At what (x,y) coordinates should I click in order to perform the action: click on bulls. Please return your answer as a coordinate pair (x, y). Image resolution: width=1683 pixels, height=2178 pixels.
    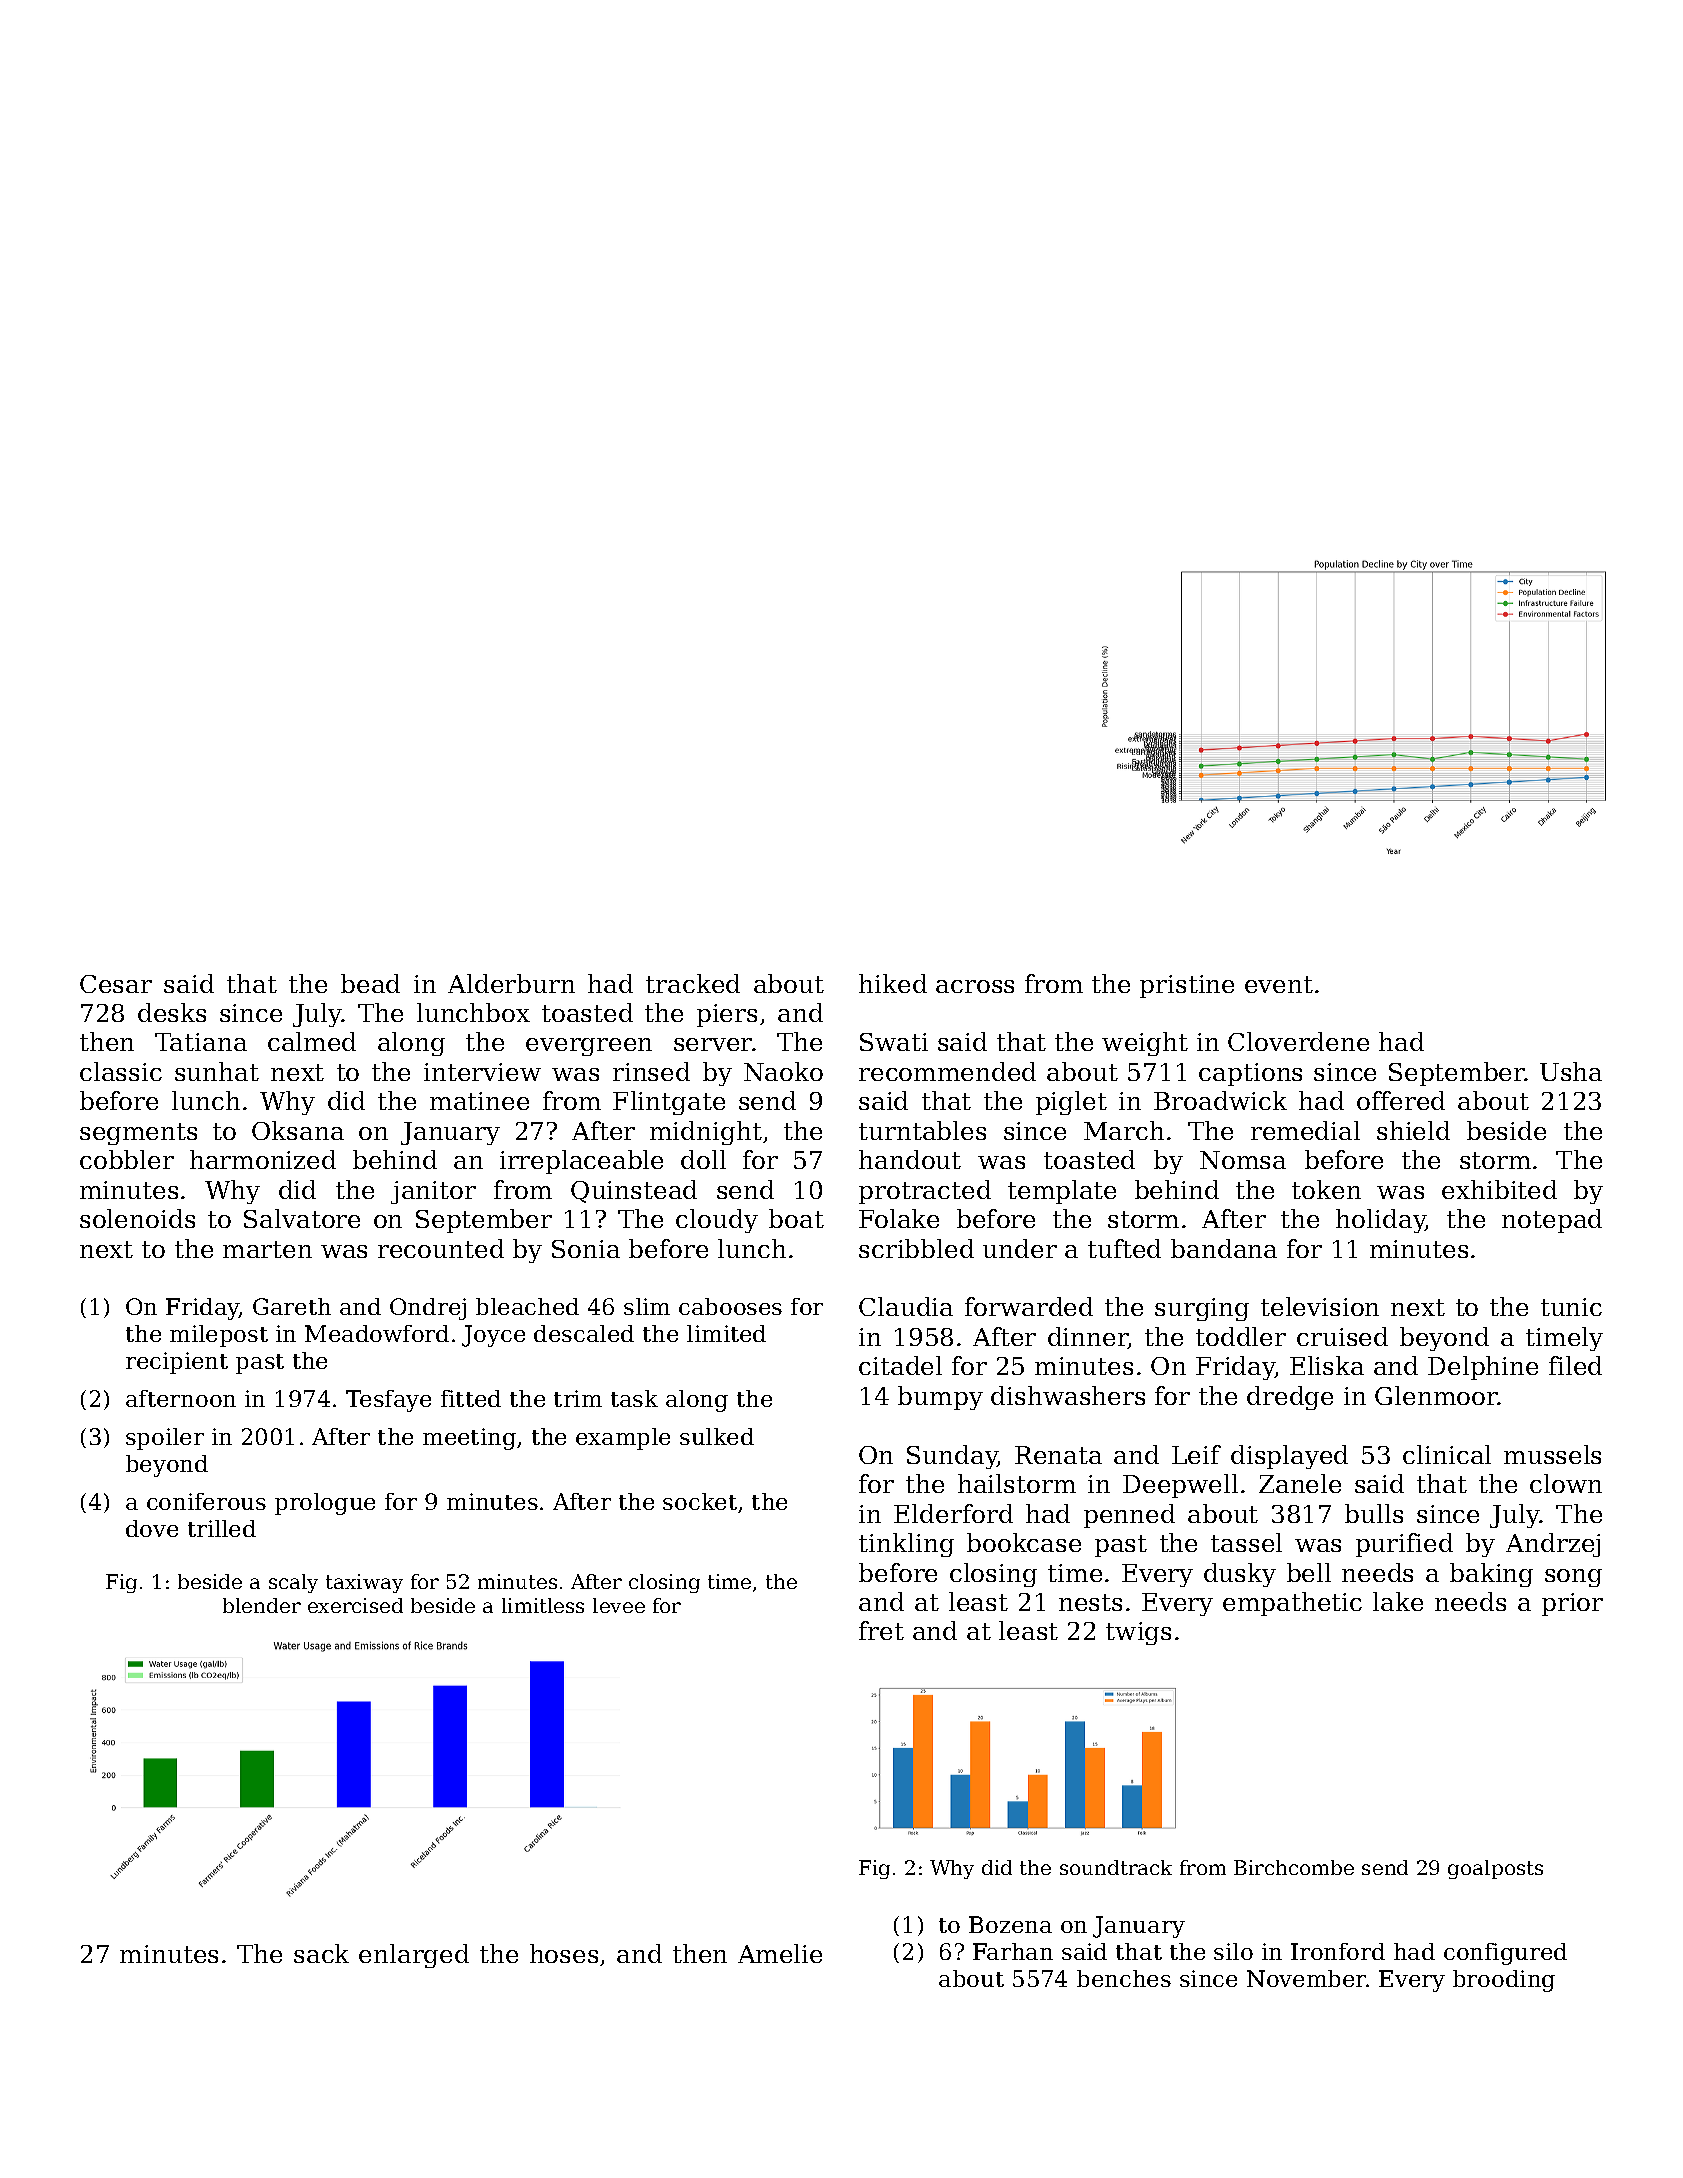
    Looking at the image, I should click on (1374, 1513).
